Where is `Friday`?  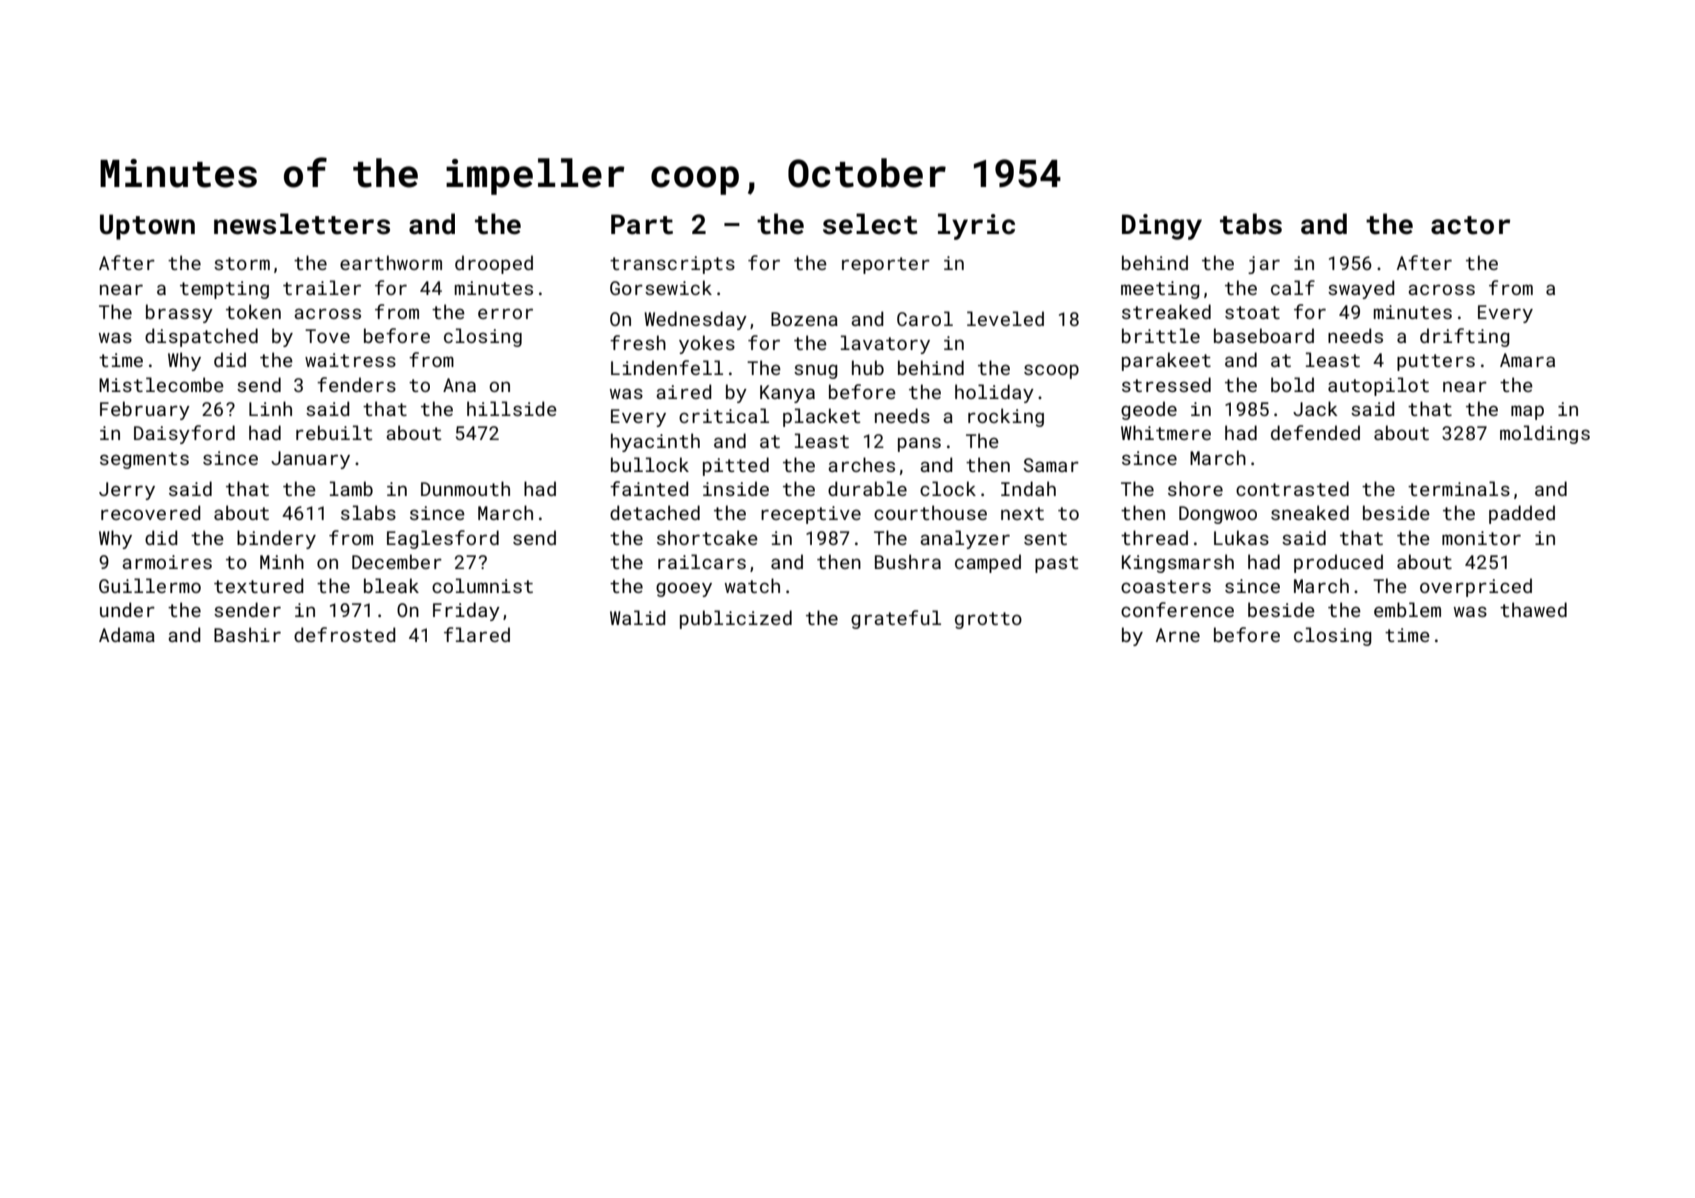 Friday is located at coordinates (466, 611).
